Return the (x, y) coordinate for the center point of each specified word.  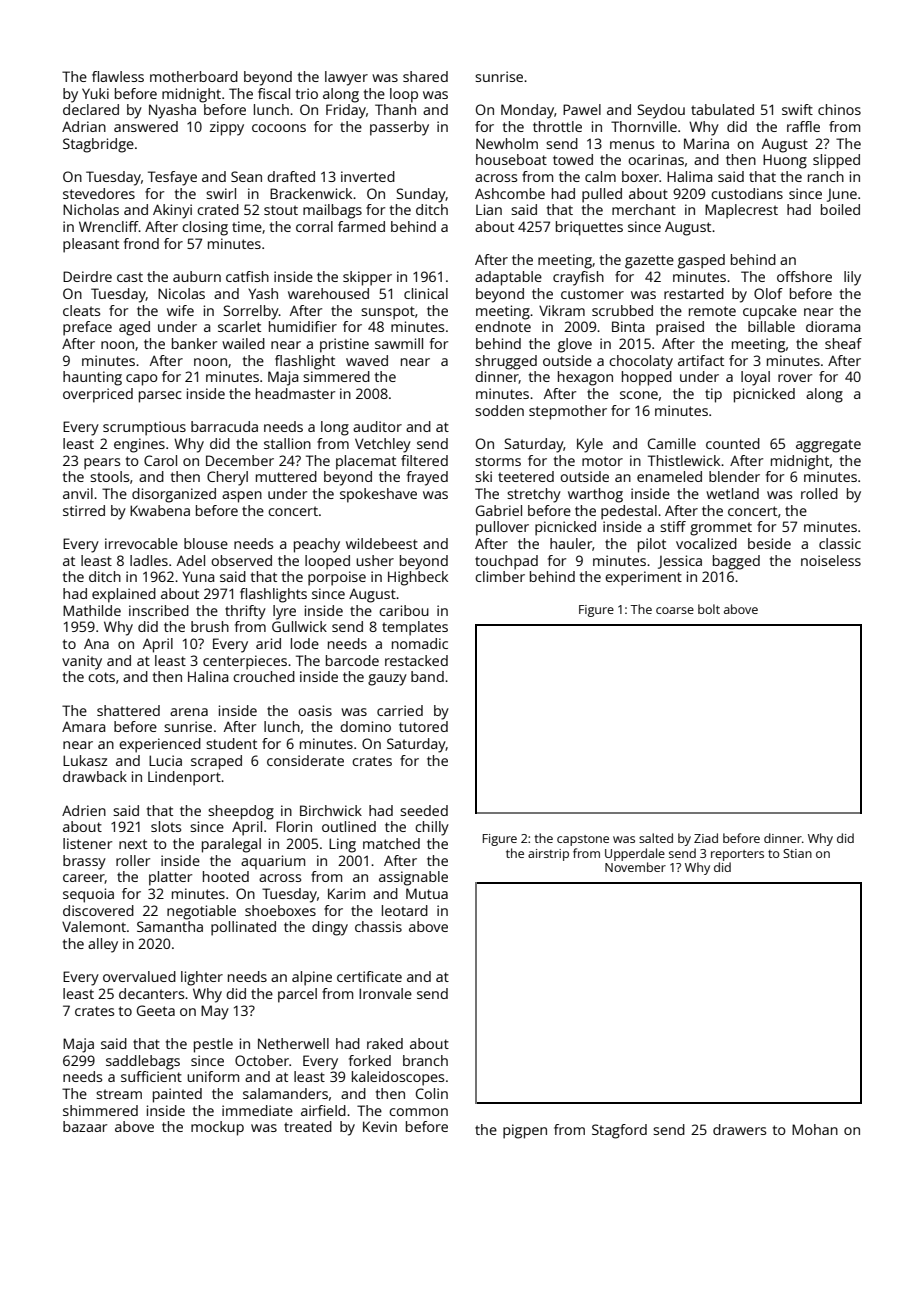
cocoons (279, 128)
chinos (839, 109)
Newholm (507, 143)
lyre (284, 612)
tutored (423, 726)
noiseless (831, 560)
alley (103, 945)
